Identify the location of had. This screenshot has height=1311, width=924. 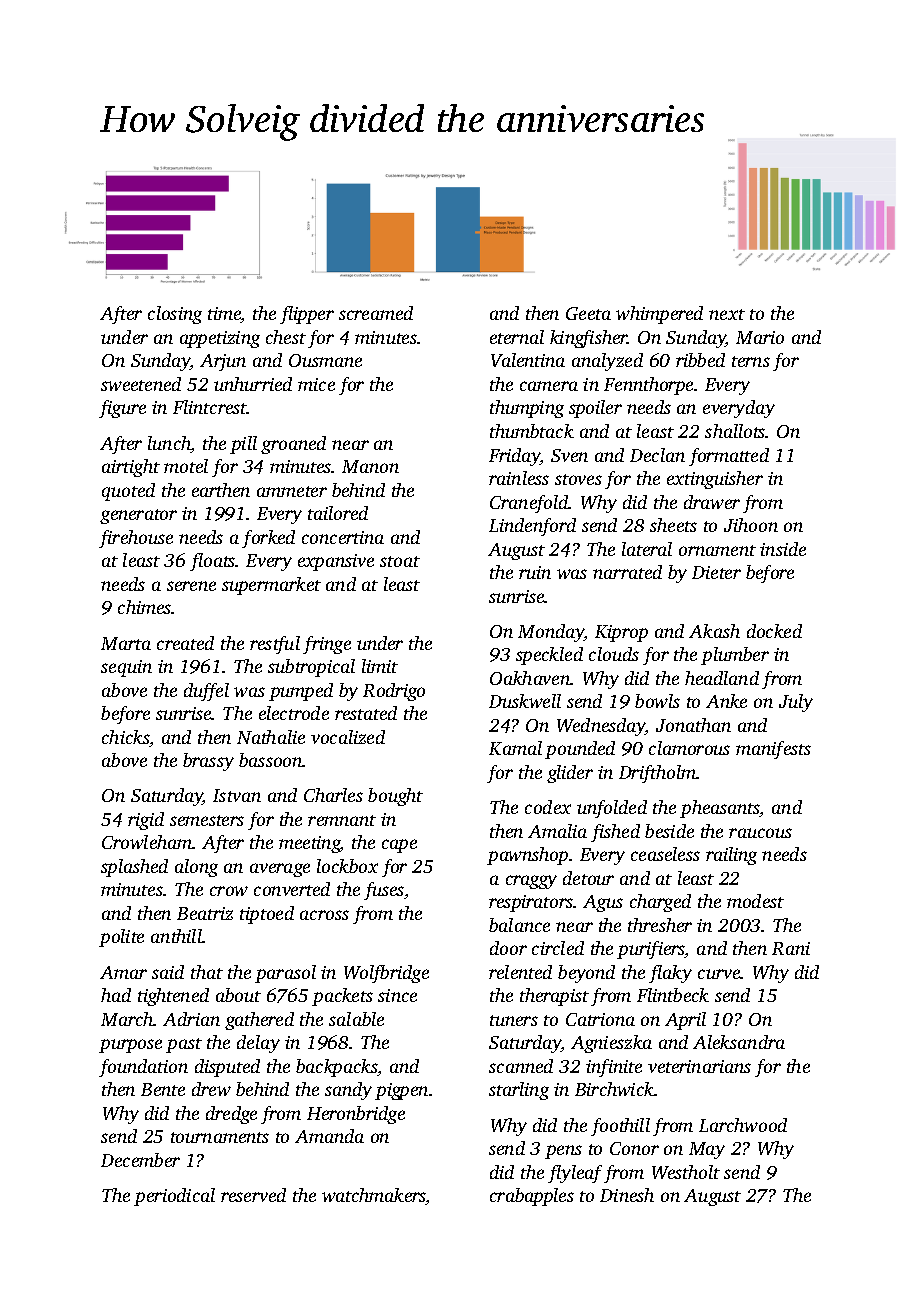
(116, 995).
